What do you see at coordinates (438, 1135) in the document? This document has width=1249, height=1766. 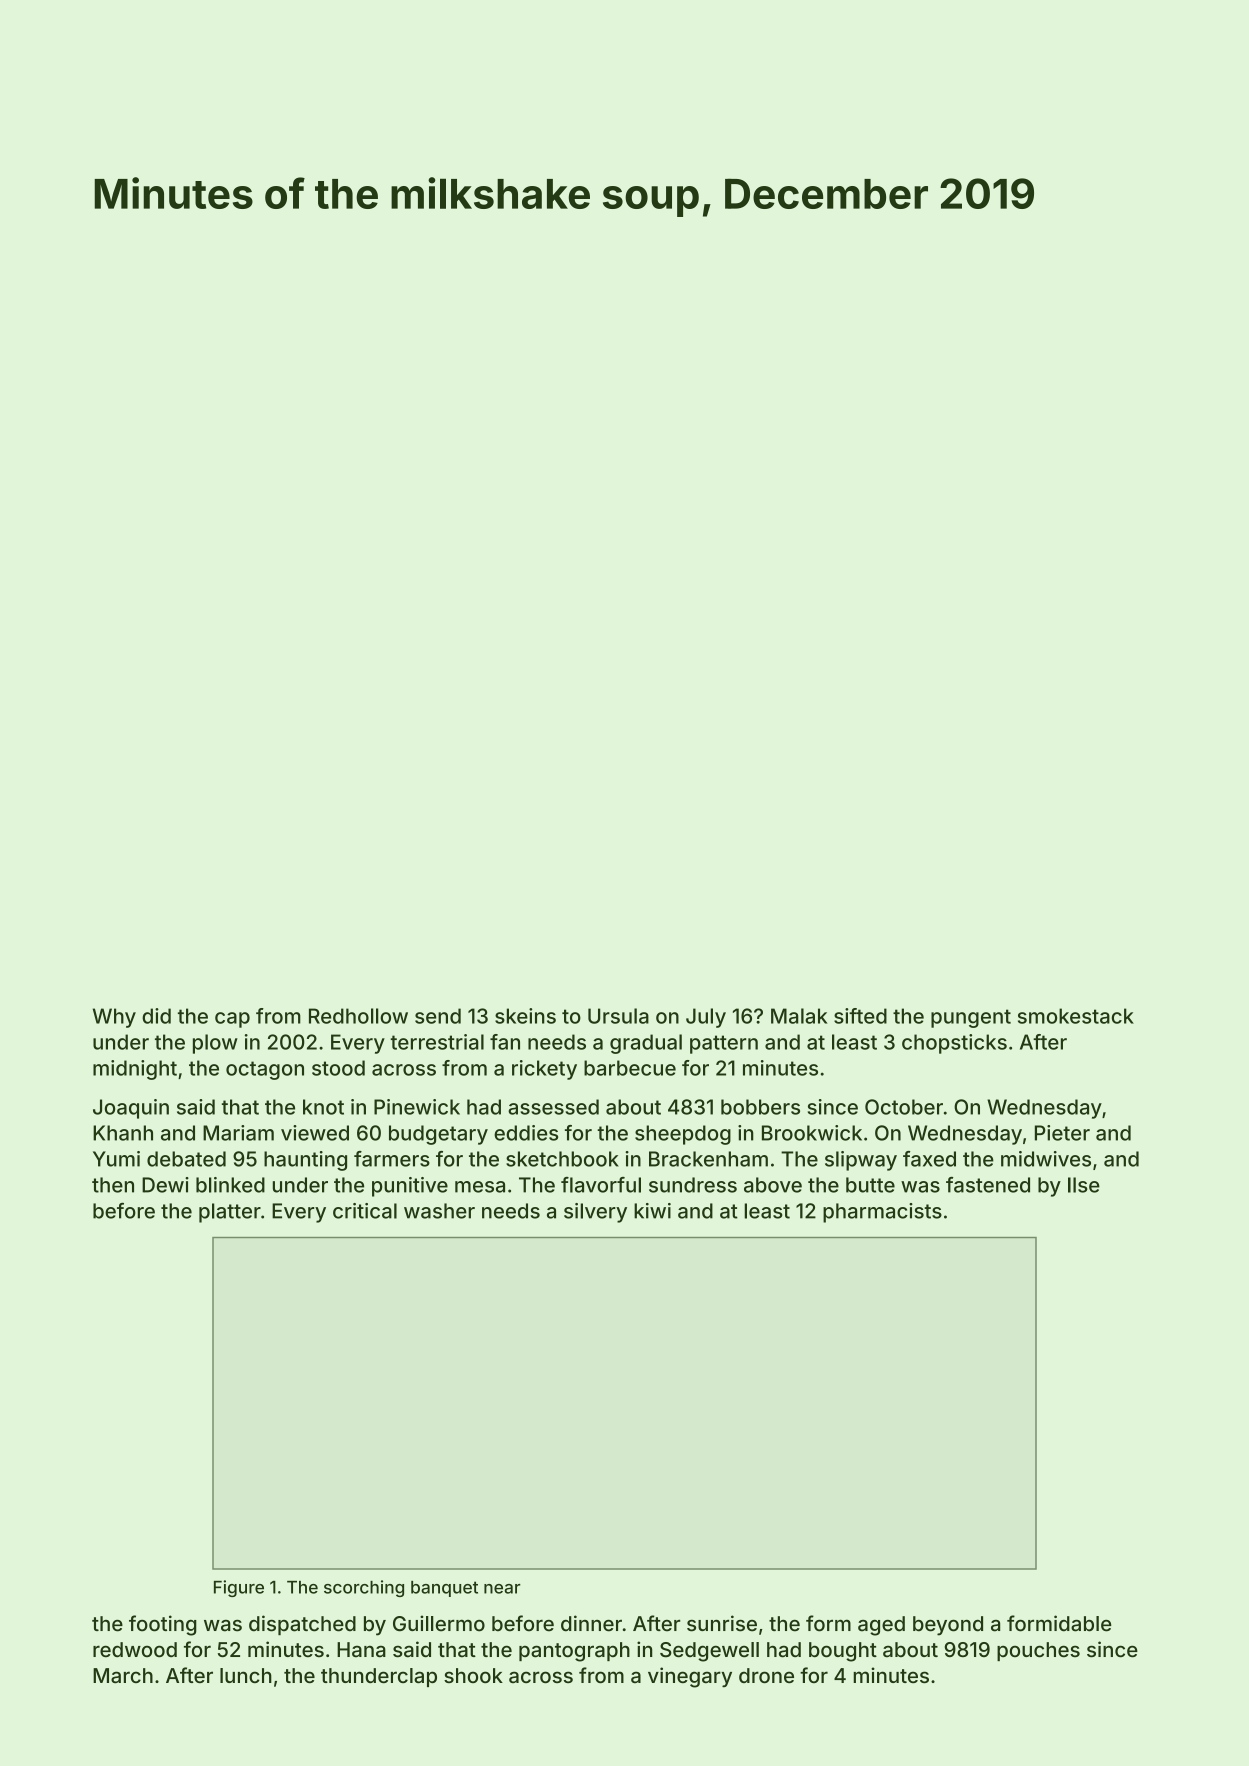 I see `budgetary` at bounding box center [438, 1135].
